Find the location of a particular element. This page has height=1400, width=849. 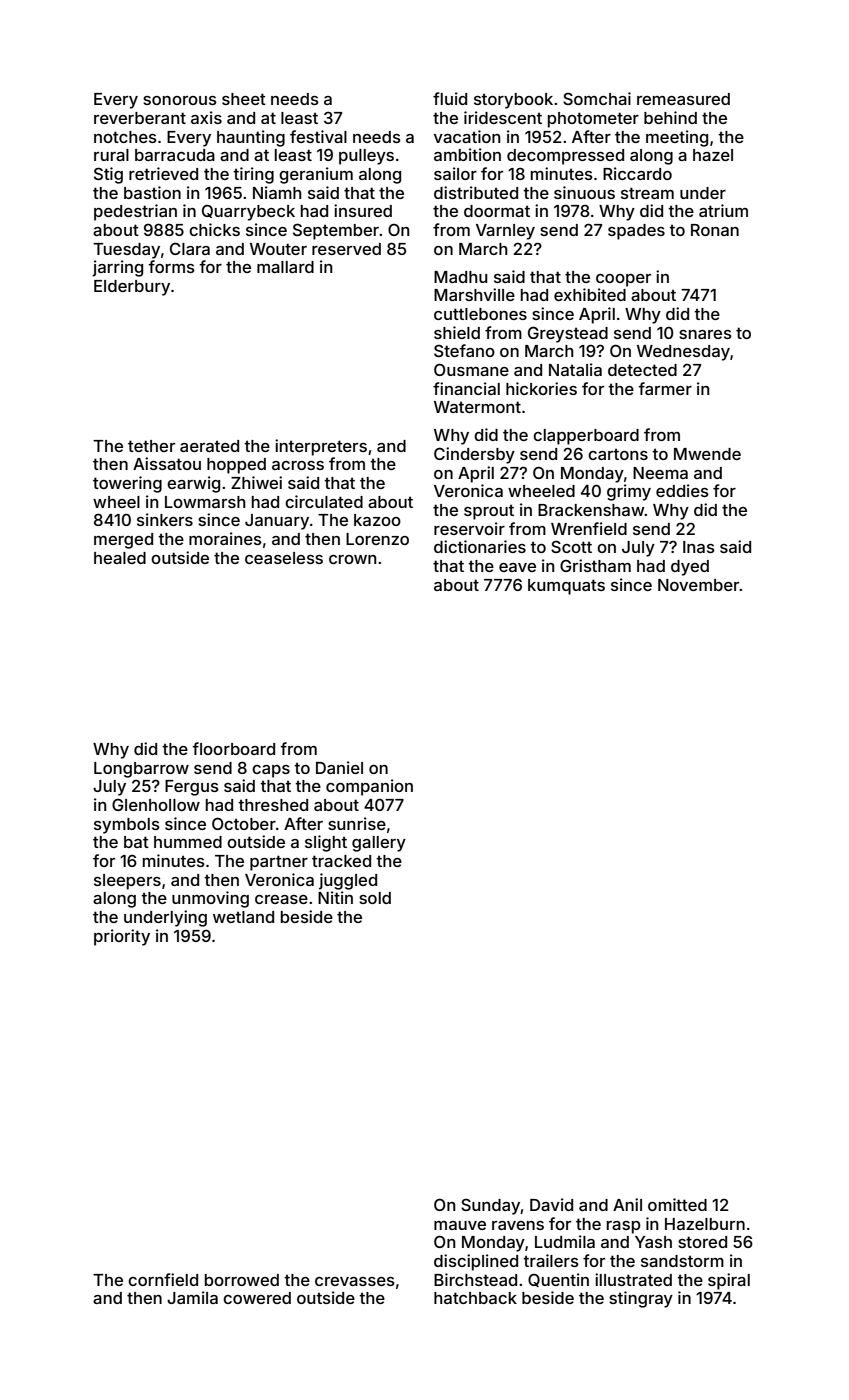

Daniel is located at coordinates (339, 767).
